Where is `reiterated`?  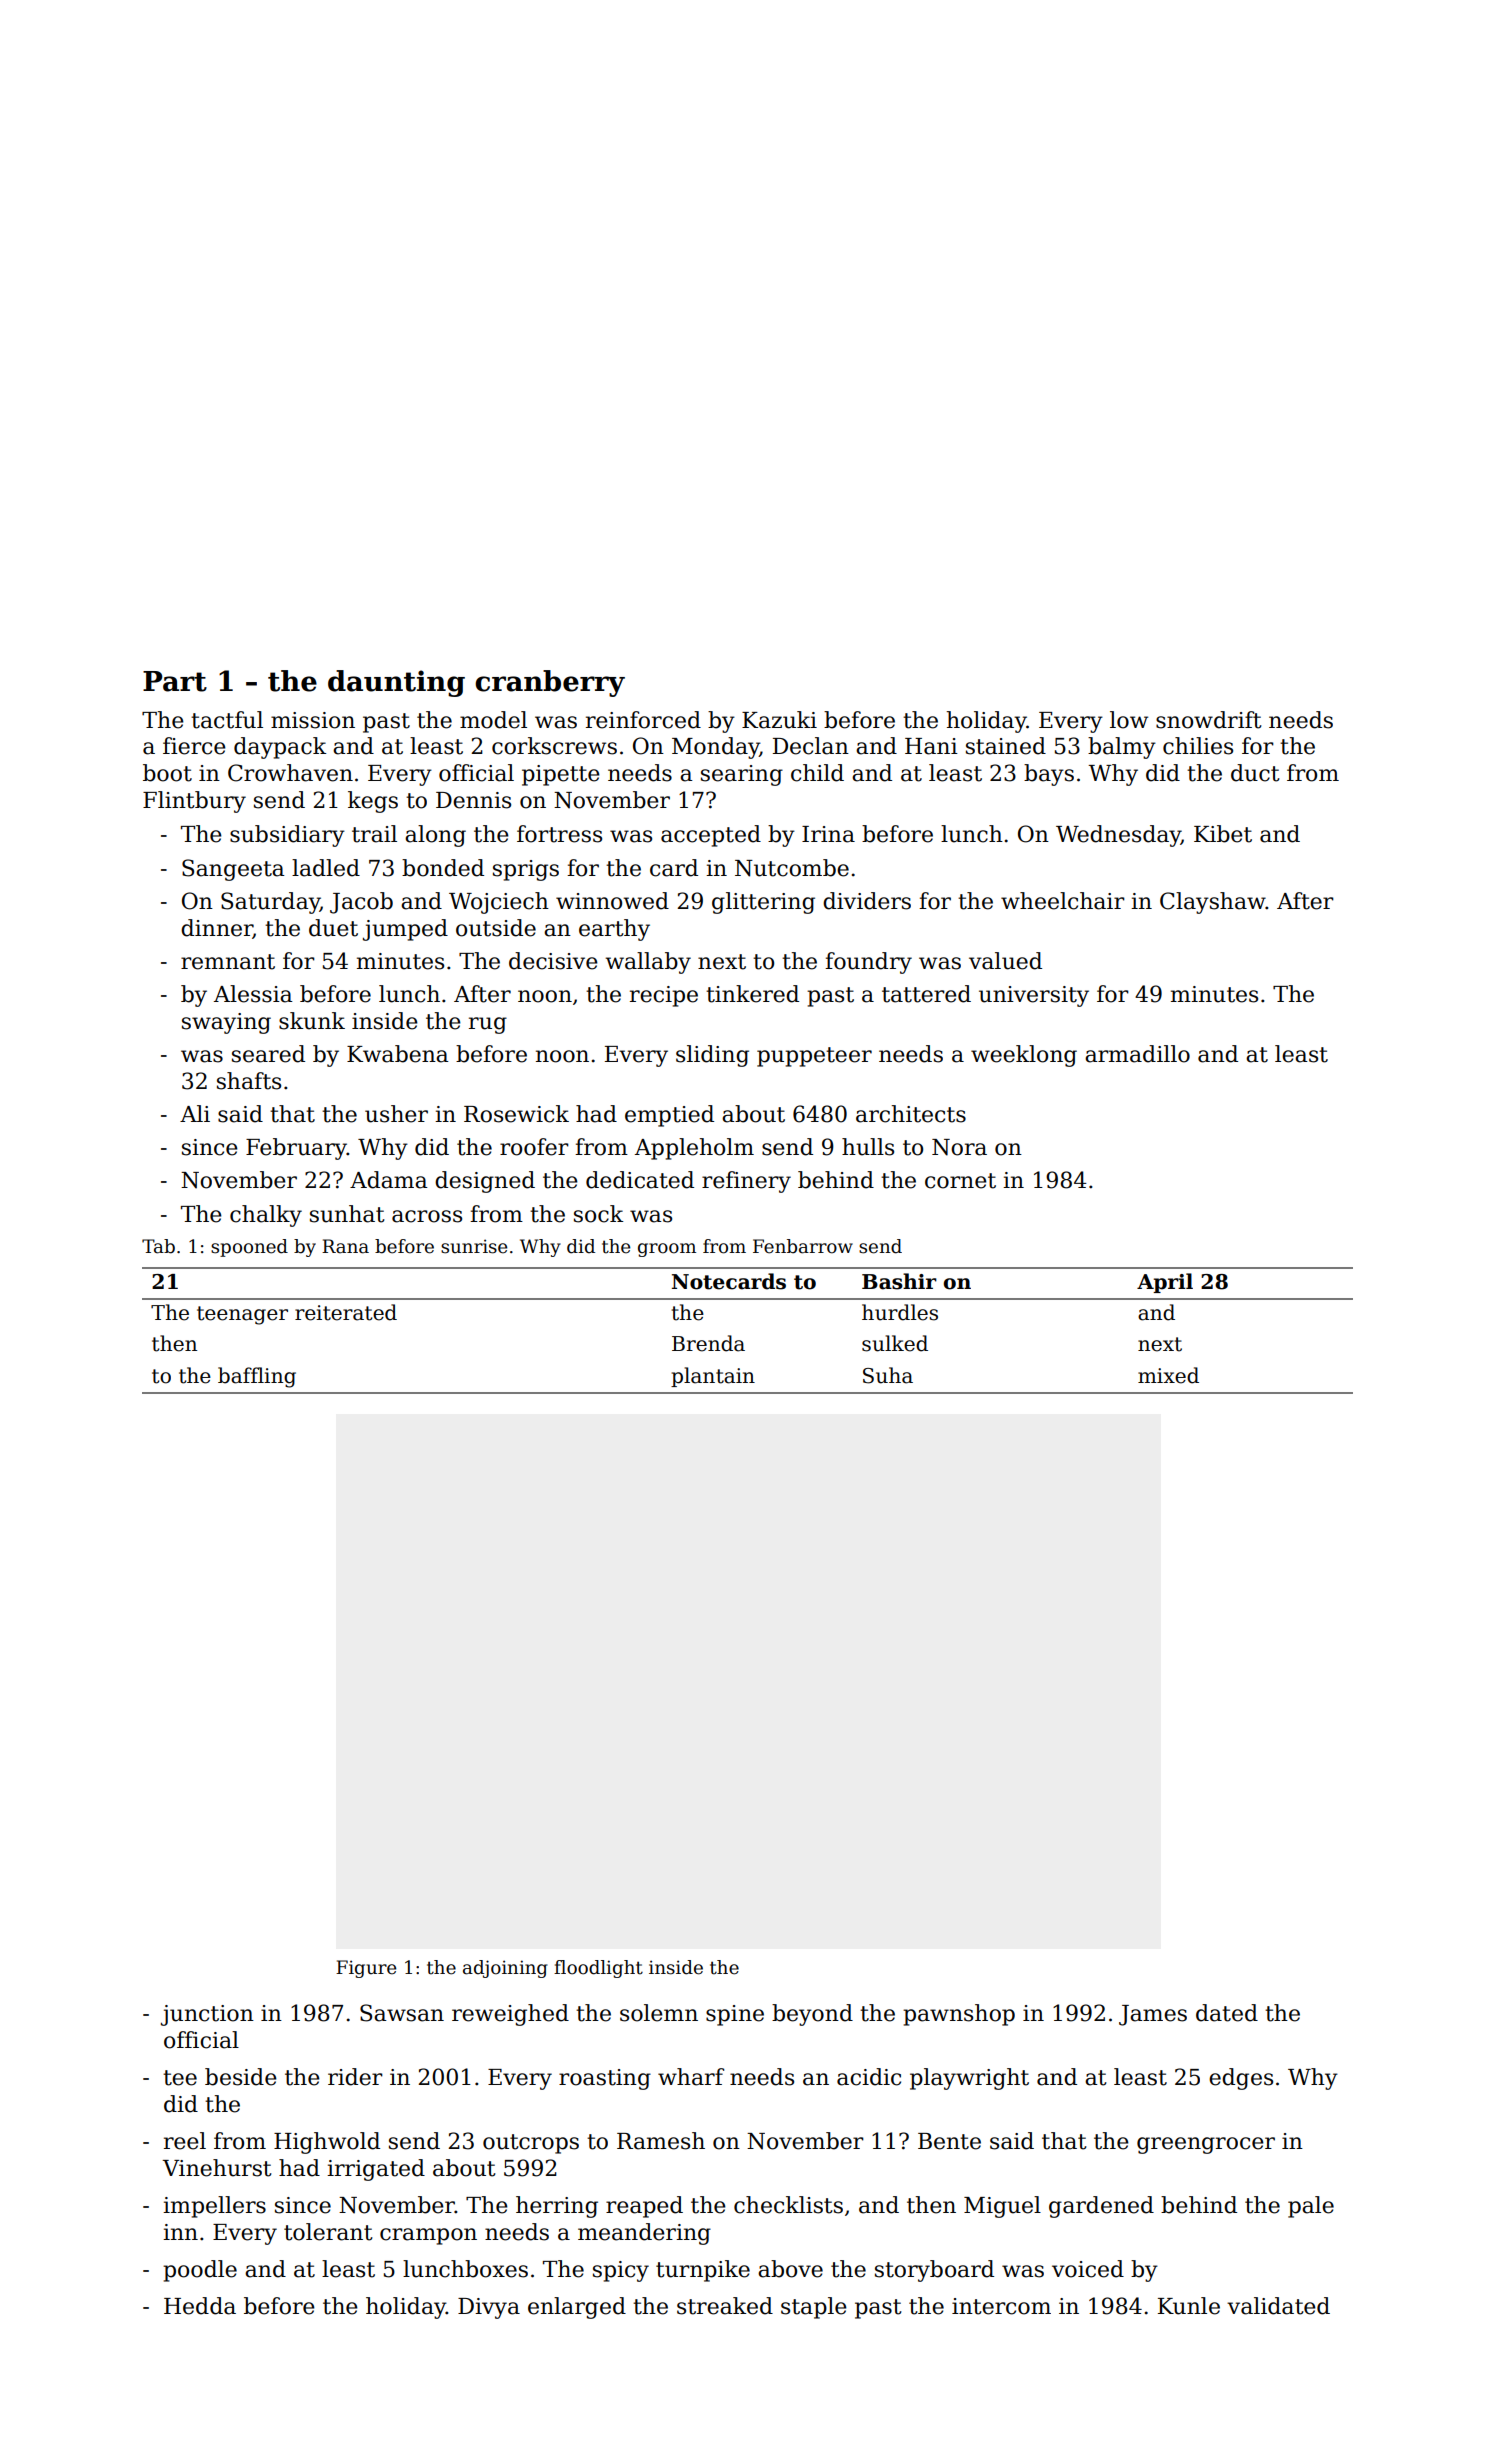 reiterated is located at coordinates (346, 1312).
